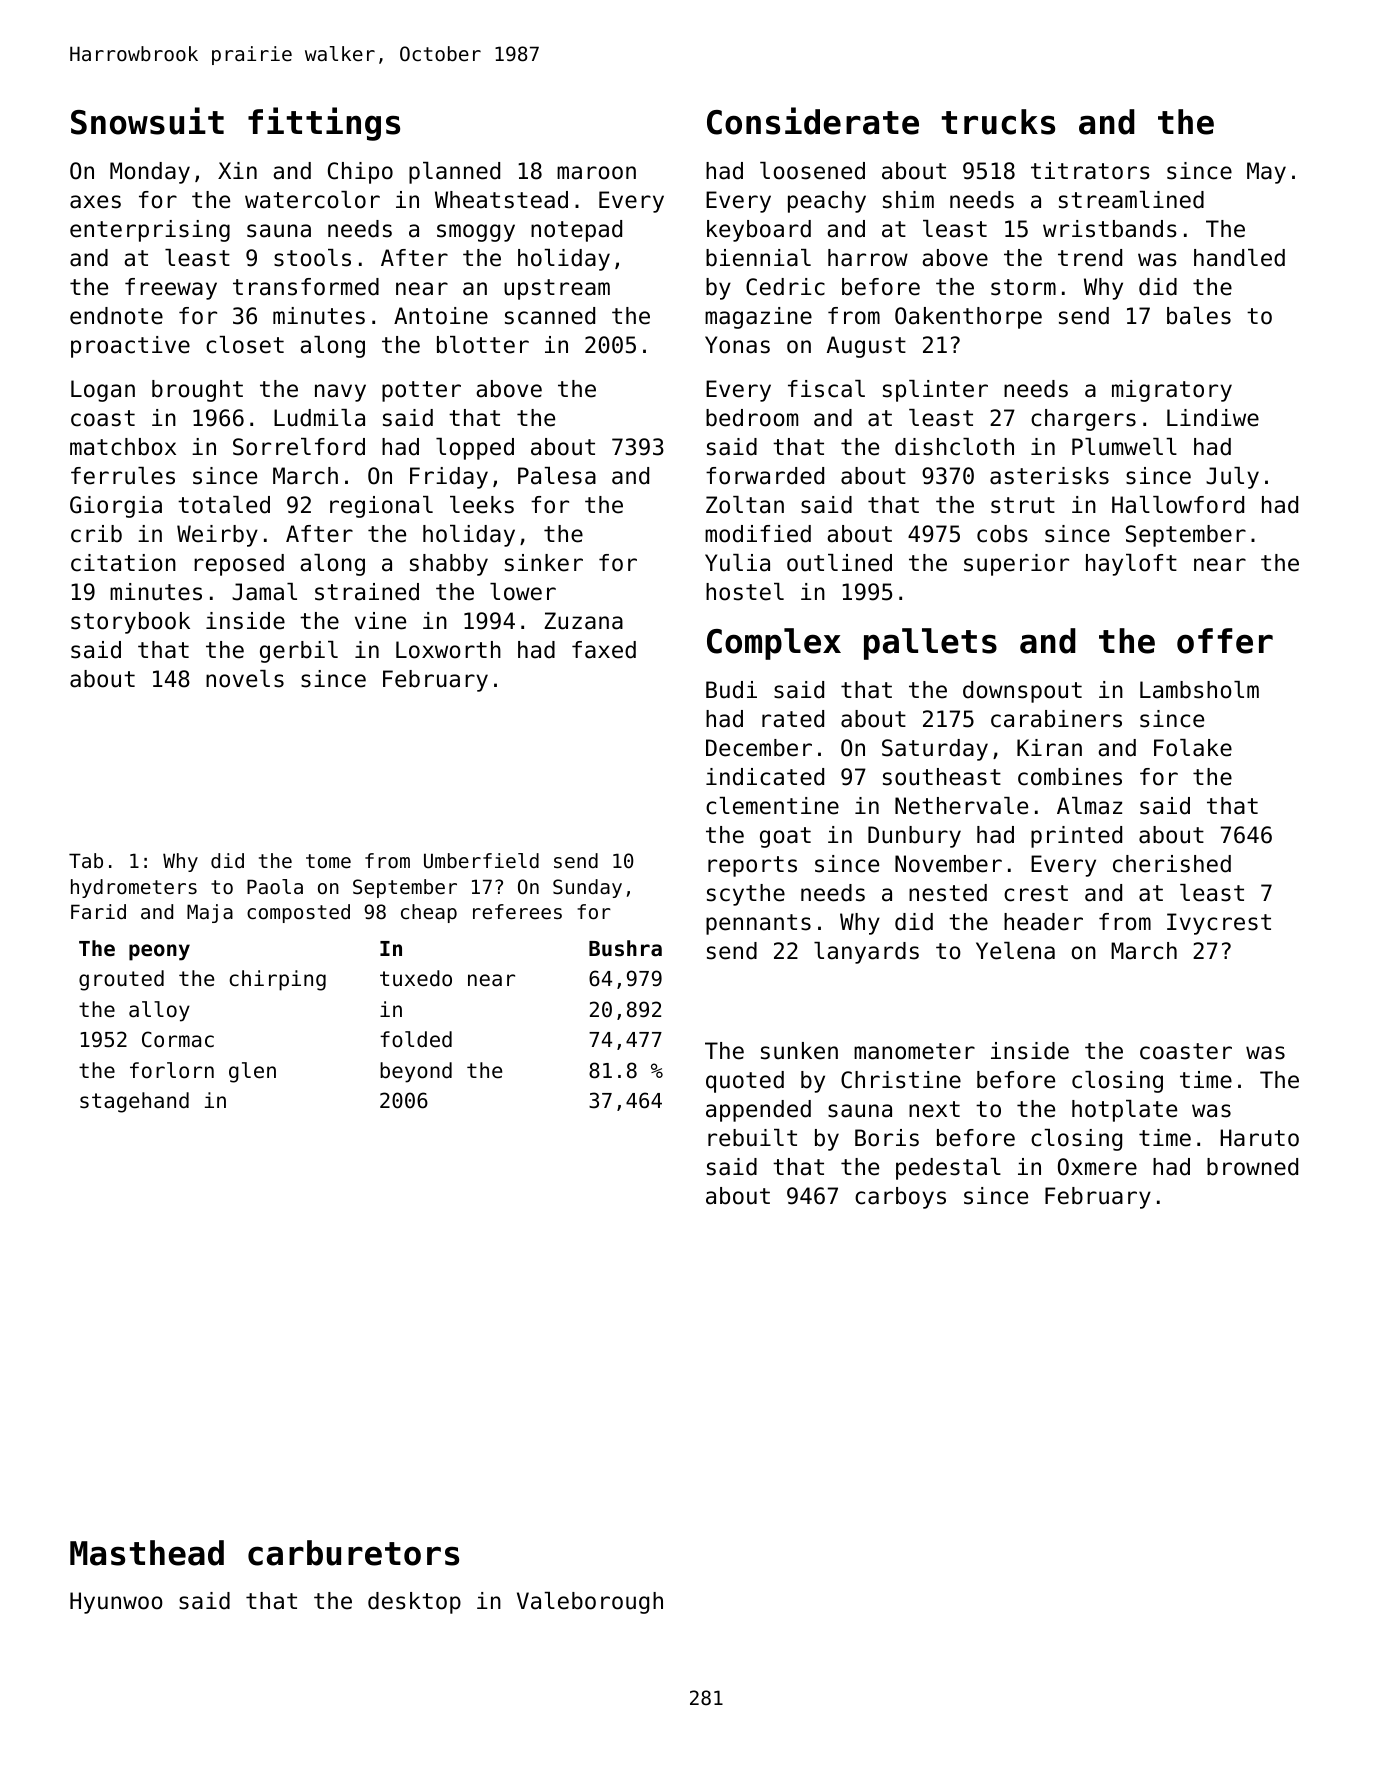 The height and width of the page is (1782, 1377). Describe the element at coordinates (116, 1603) in the page. I see `Hyunwoo` at that location.
